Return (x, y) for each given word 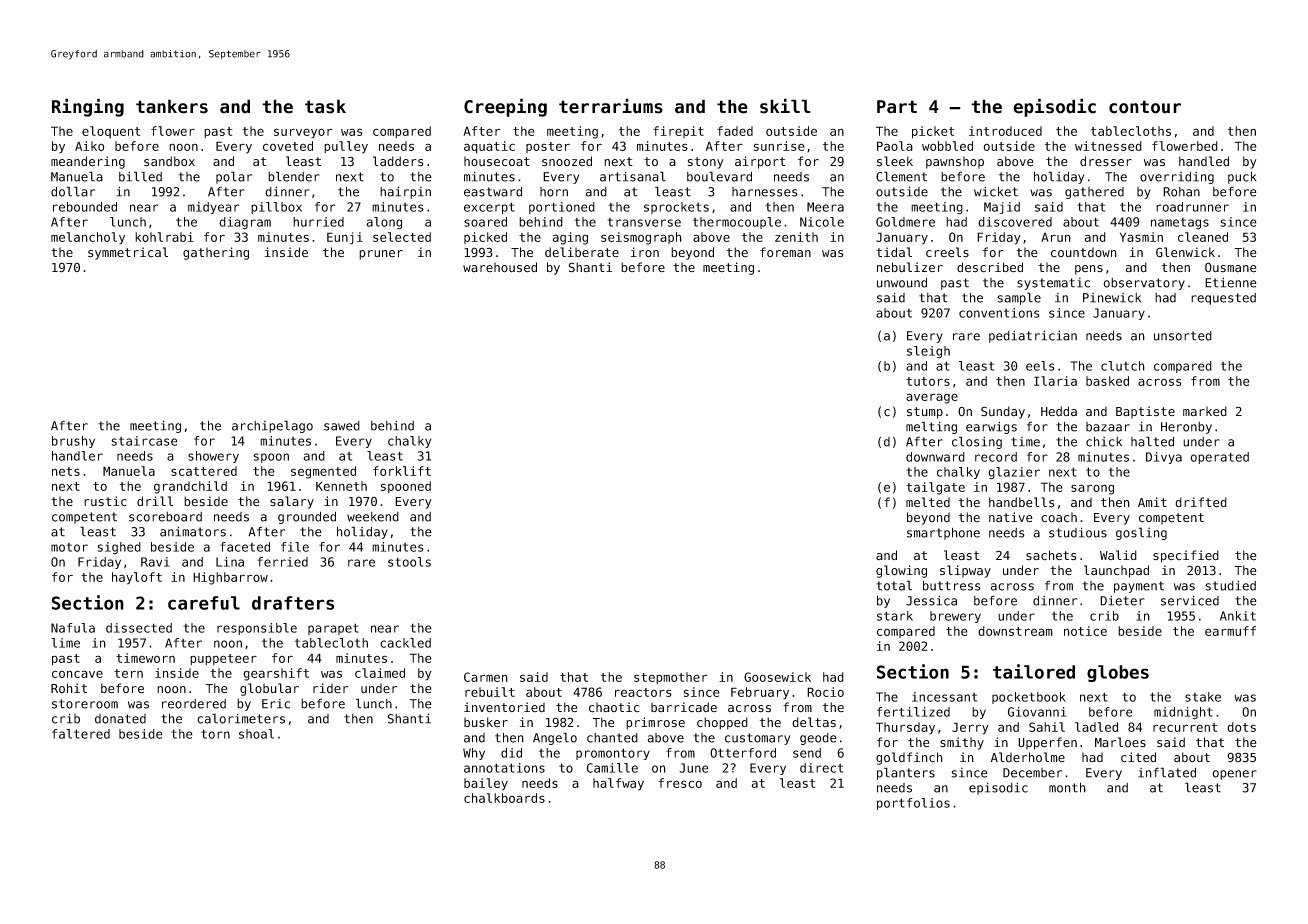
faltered (81, 734)
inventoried (504, 707)
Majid (1002, 208)
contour (1145, 107)
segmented (323, 472)
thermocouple (737, 223)
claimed (380, 673)
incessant (944, 697)
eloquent (111, 132)
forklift (402, 471)
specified (1186, 556)
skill (785, 106)
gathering (216, 253)
